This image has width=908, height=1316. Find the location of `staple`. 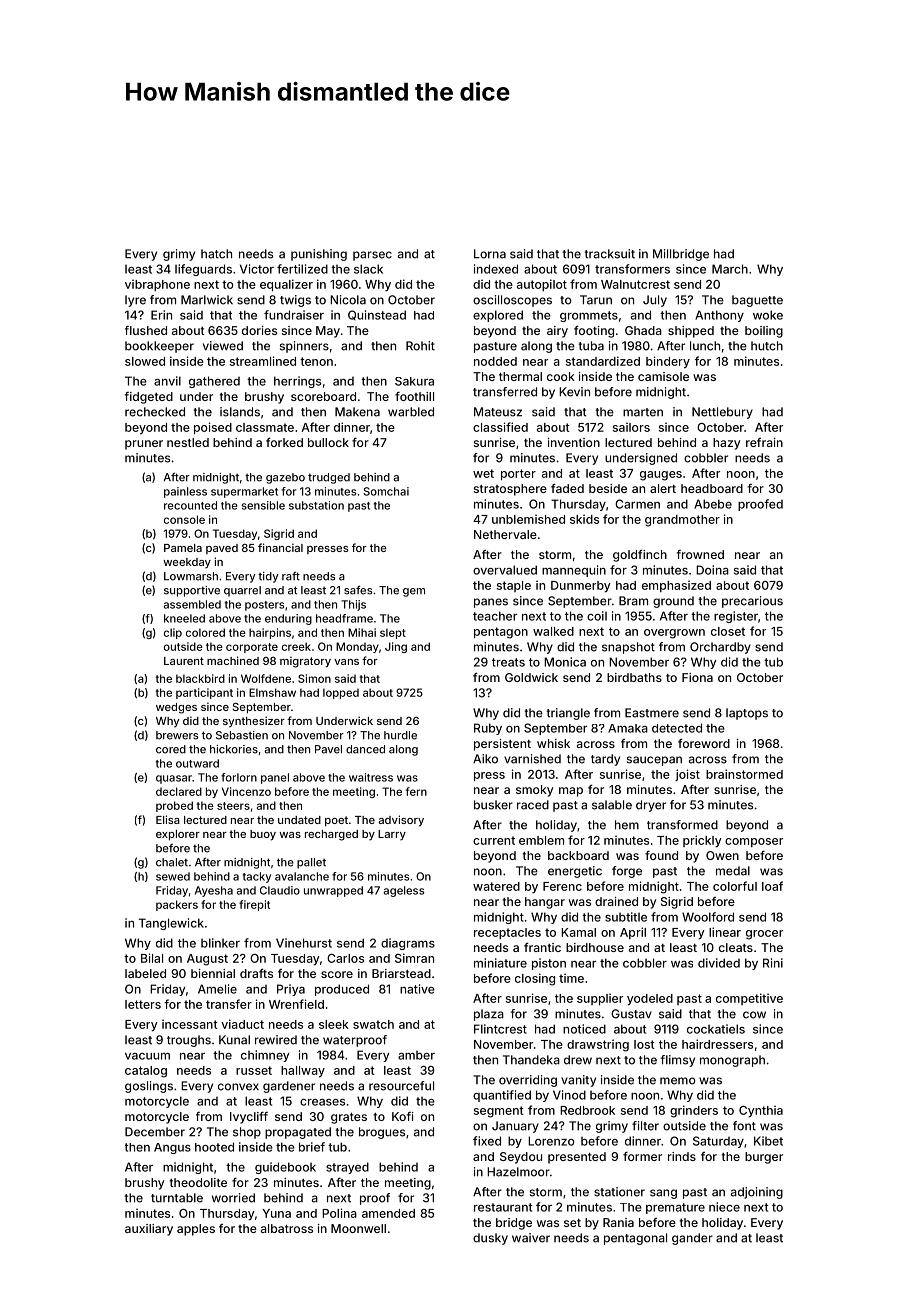

staple is located at coordinates (514, 586).
